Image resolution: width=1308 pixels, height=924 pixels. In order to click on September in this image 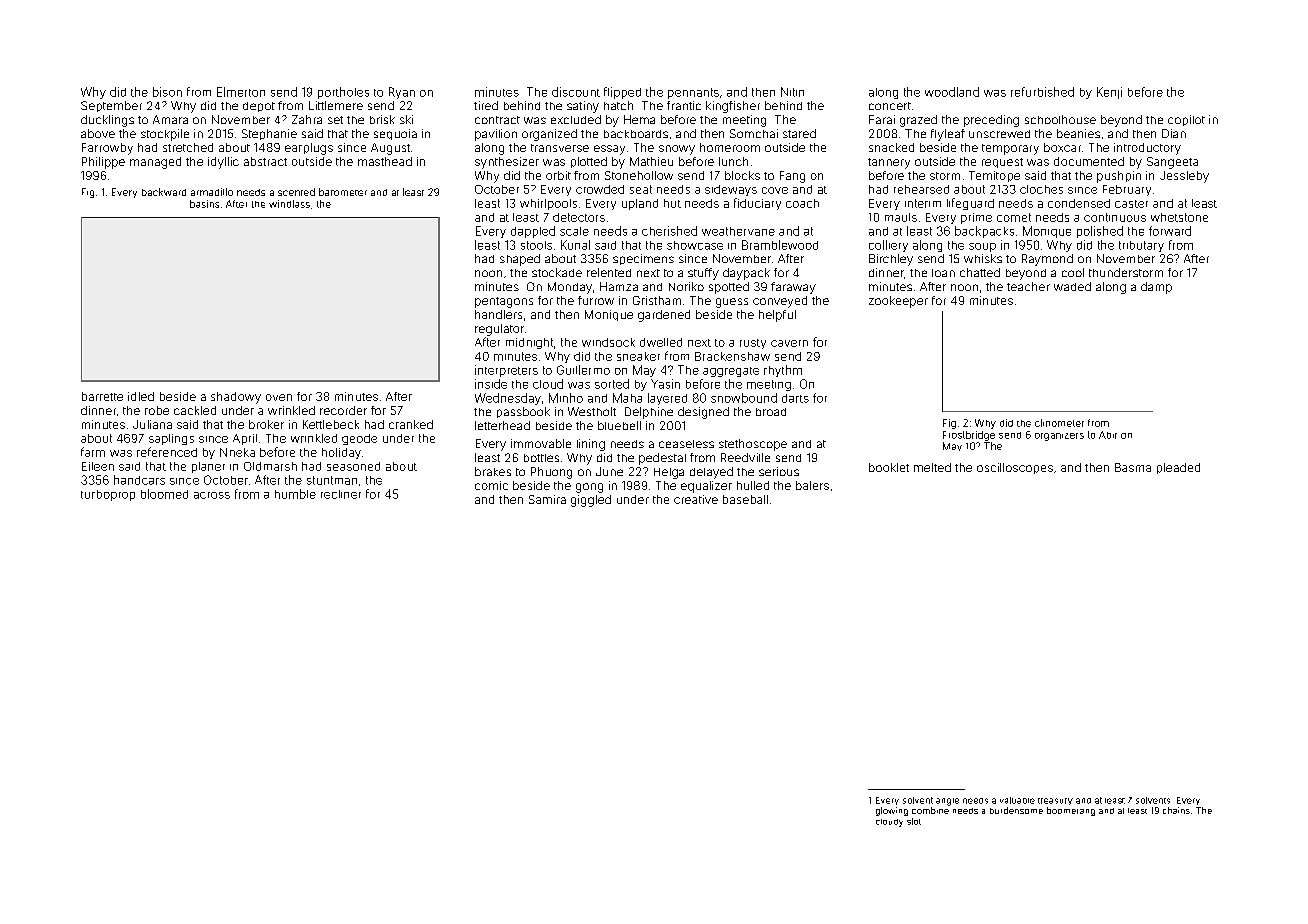, I will do `click(111, 106)`.
